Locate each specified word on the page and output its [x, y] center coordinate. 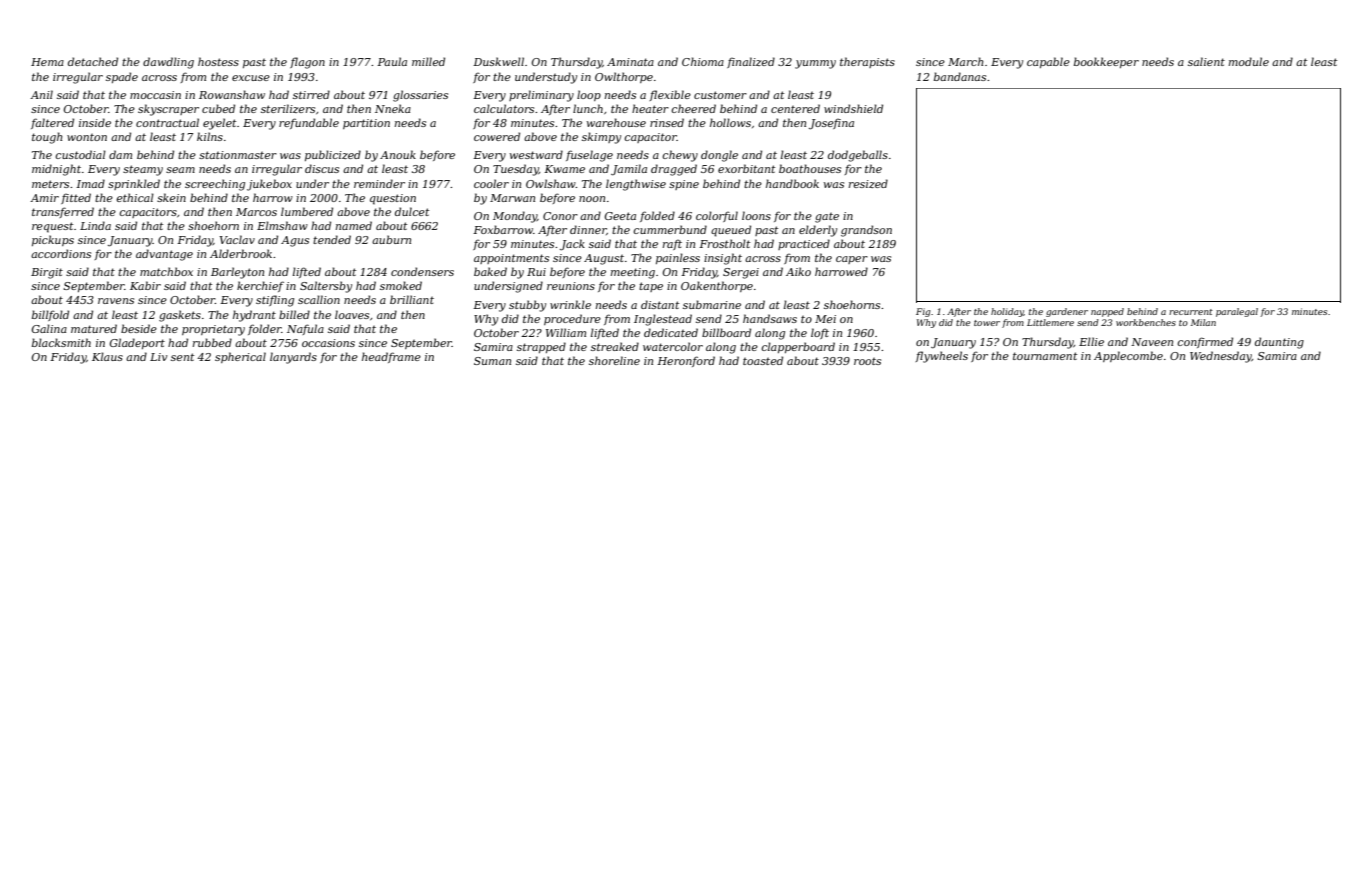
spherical [240, 357]
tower [987, 323]
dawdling [168, 63]
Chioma [703, 61]
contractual [167, 122]
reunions [571, 286]
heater [650, 108]
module [1249, 61]
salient [1206, 61]
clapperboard [798, 347]
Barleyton [237, 273]
